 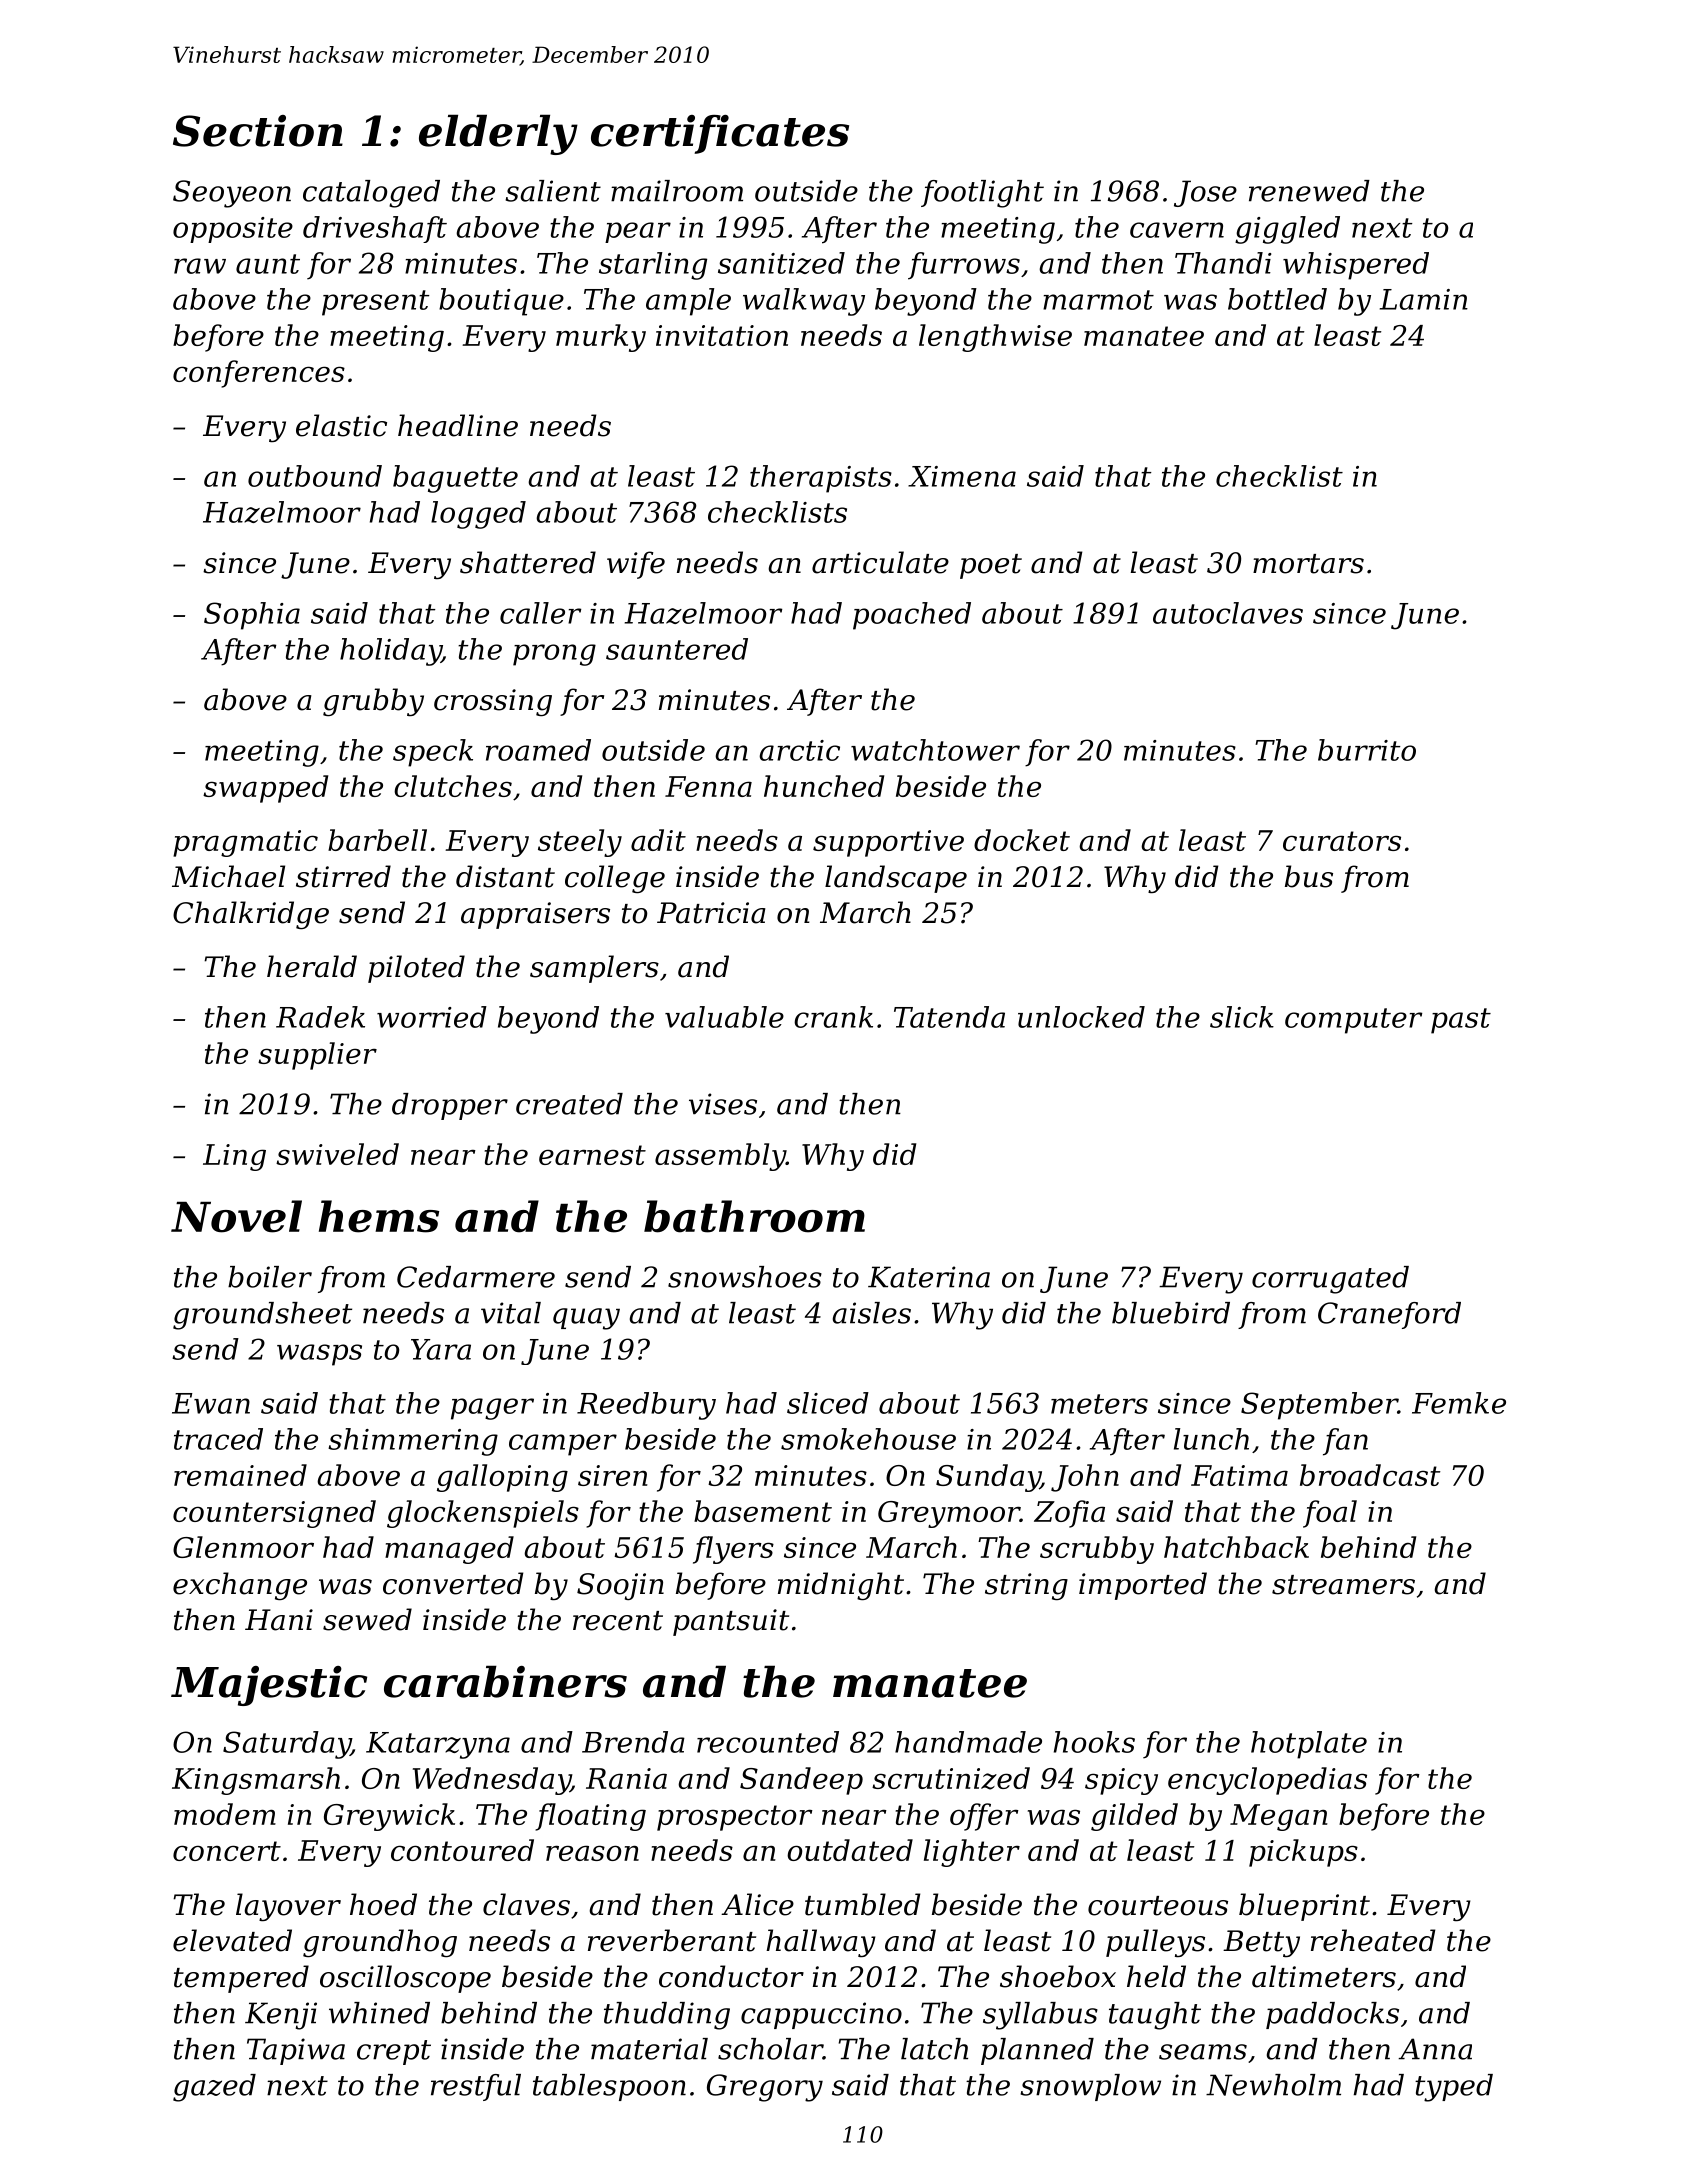 I want to click on mortars, so click(x=1308, y=564).
